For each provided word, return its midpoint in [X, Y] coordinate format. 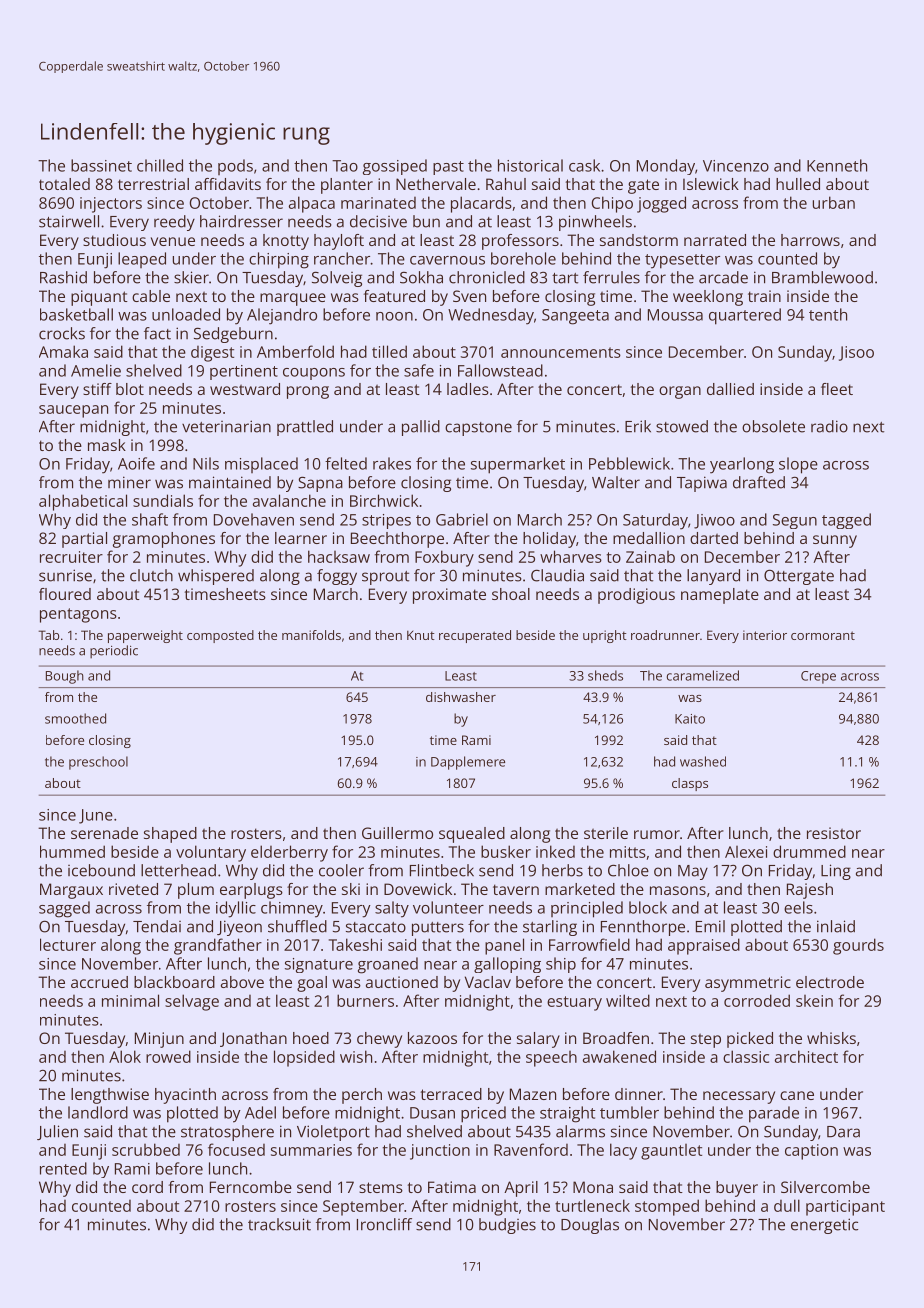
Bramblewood [822, 277]
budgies [507, 1226]
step [706, 1041]
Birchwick [384, 500]
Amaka [63, 351]
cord [147, 1187]
